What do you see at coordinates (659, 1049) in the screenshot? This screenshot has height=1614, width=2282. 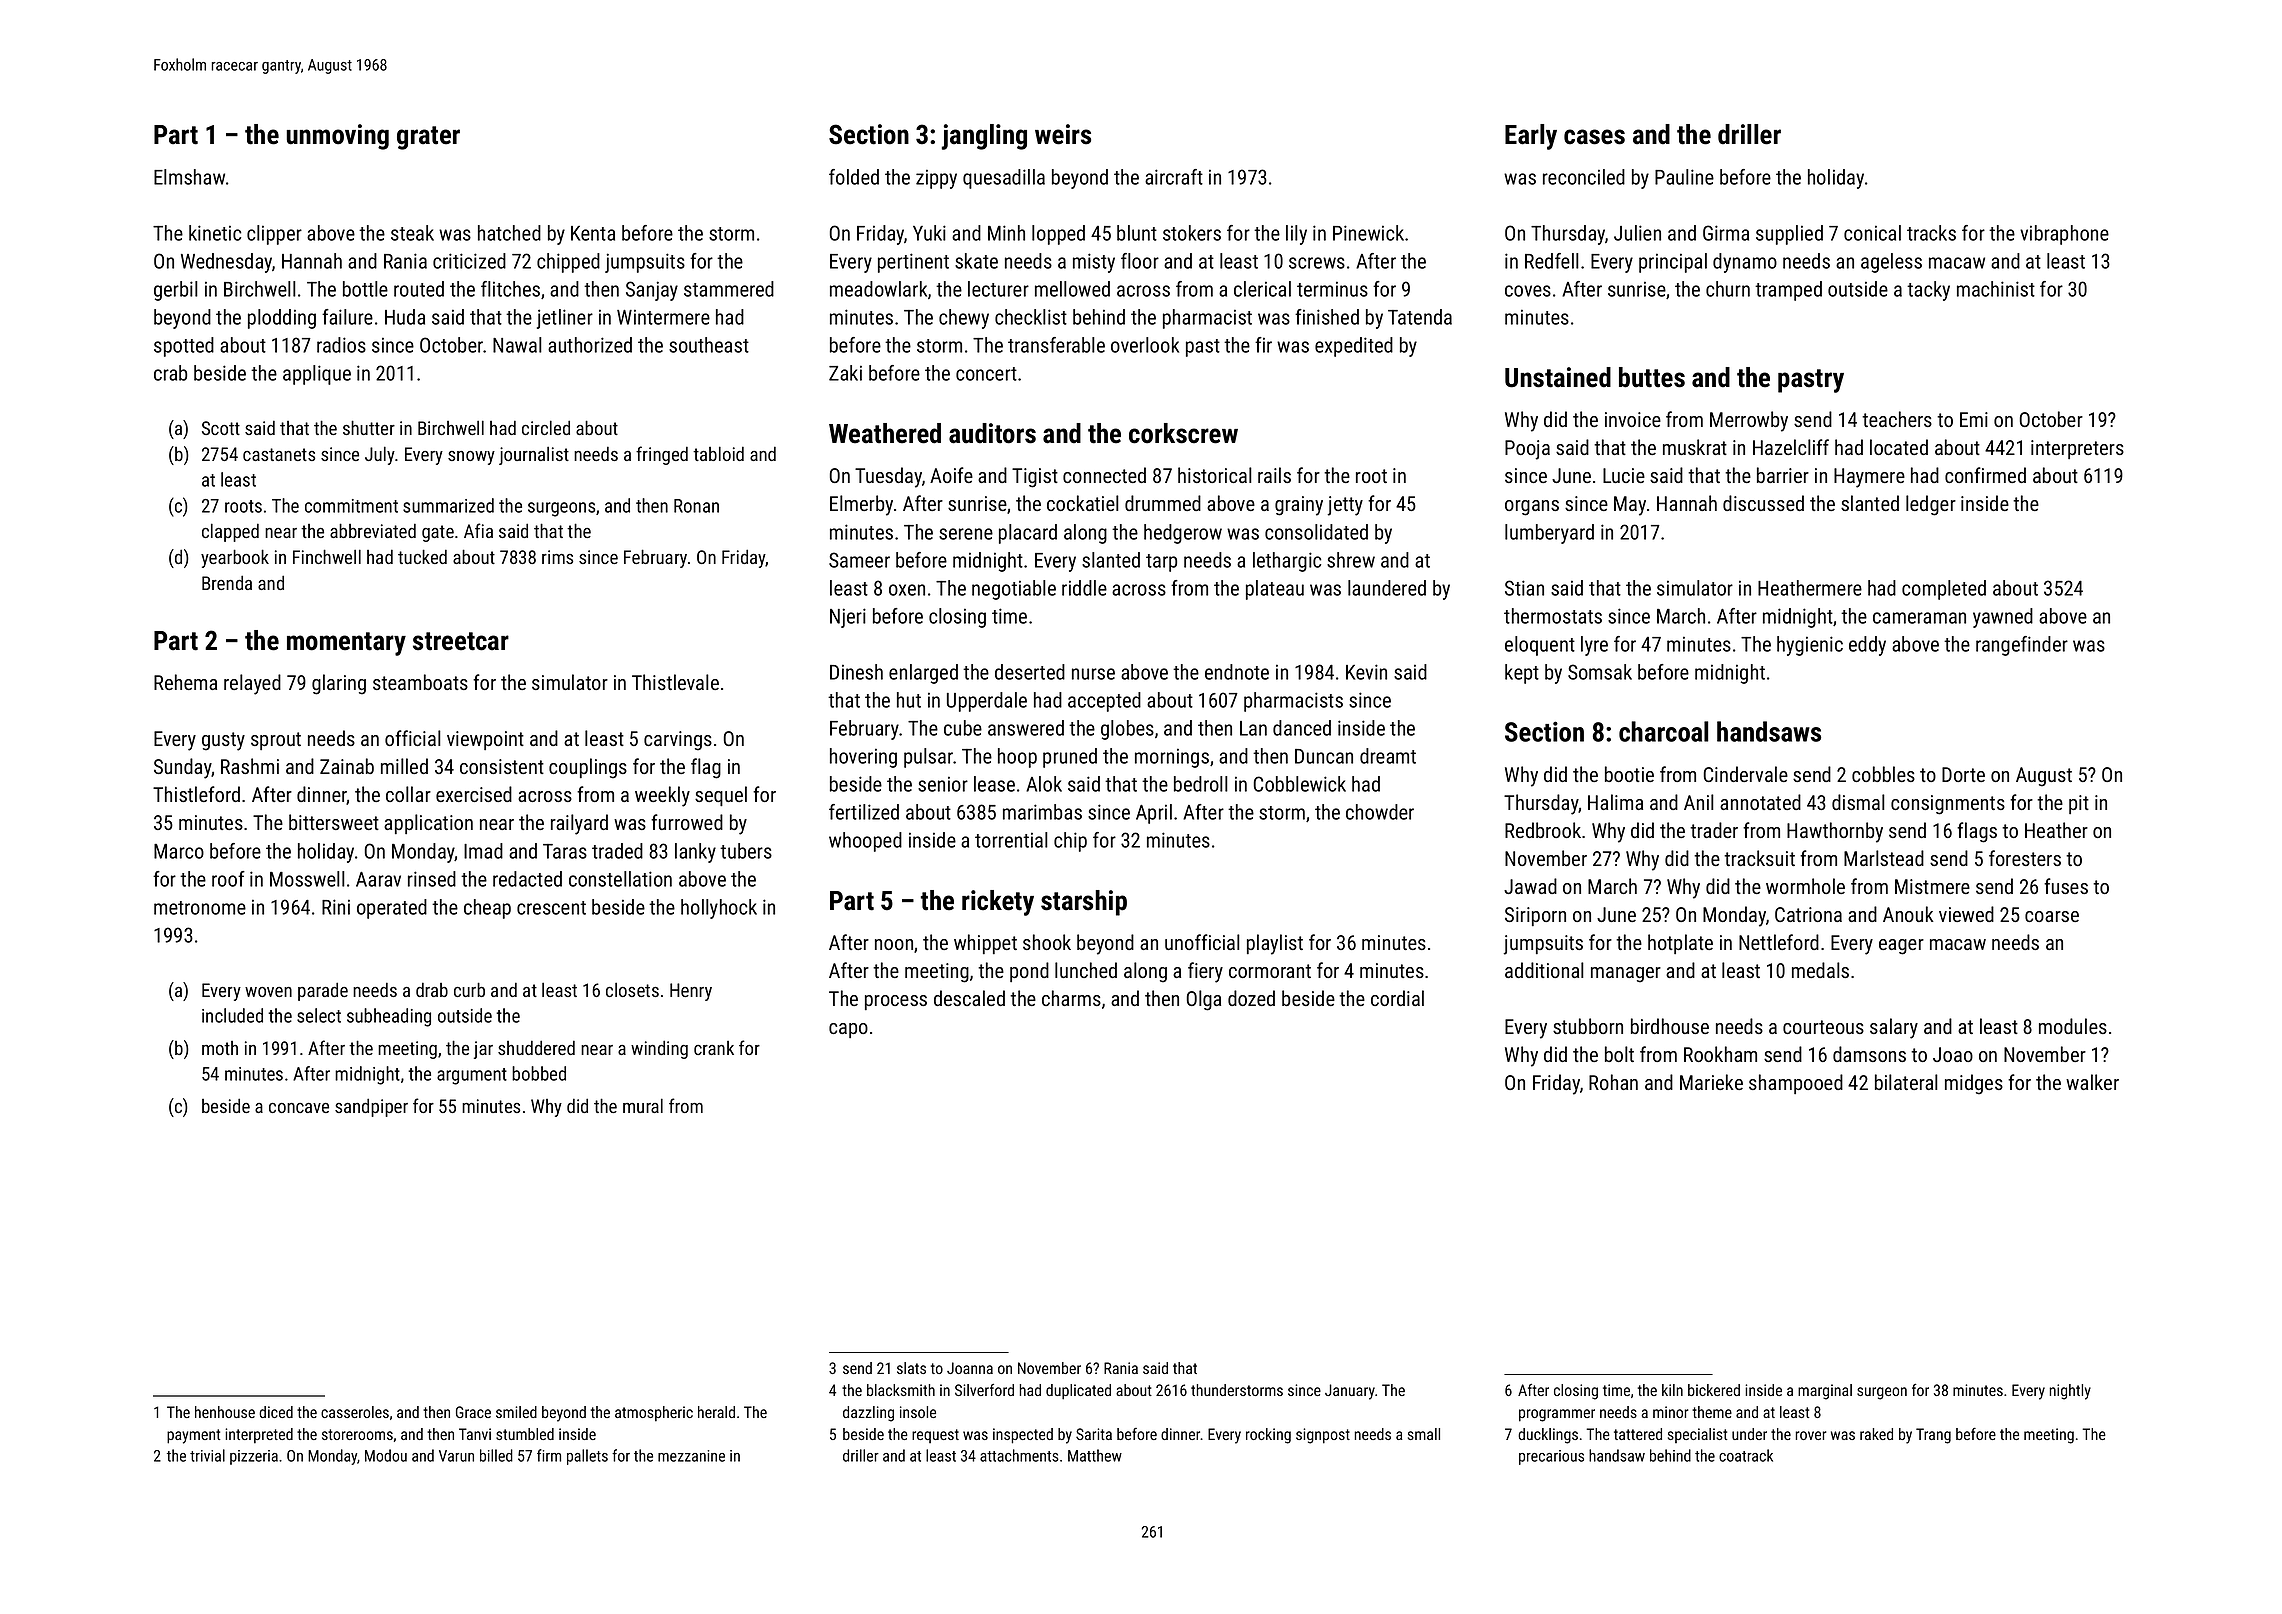 I see `winding` at bounding box center [659, 1049].
